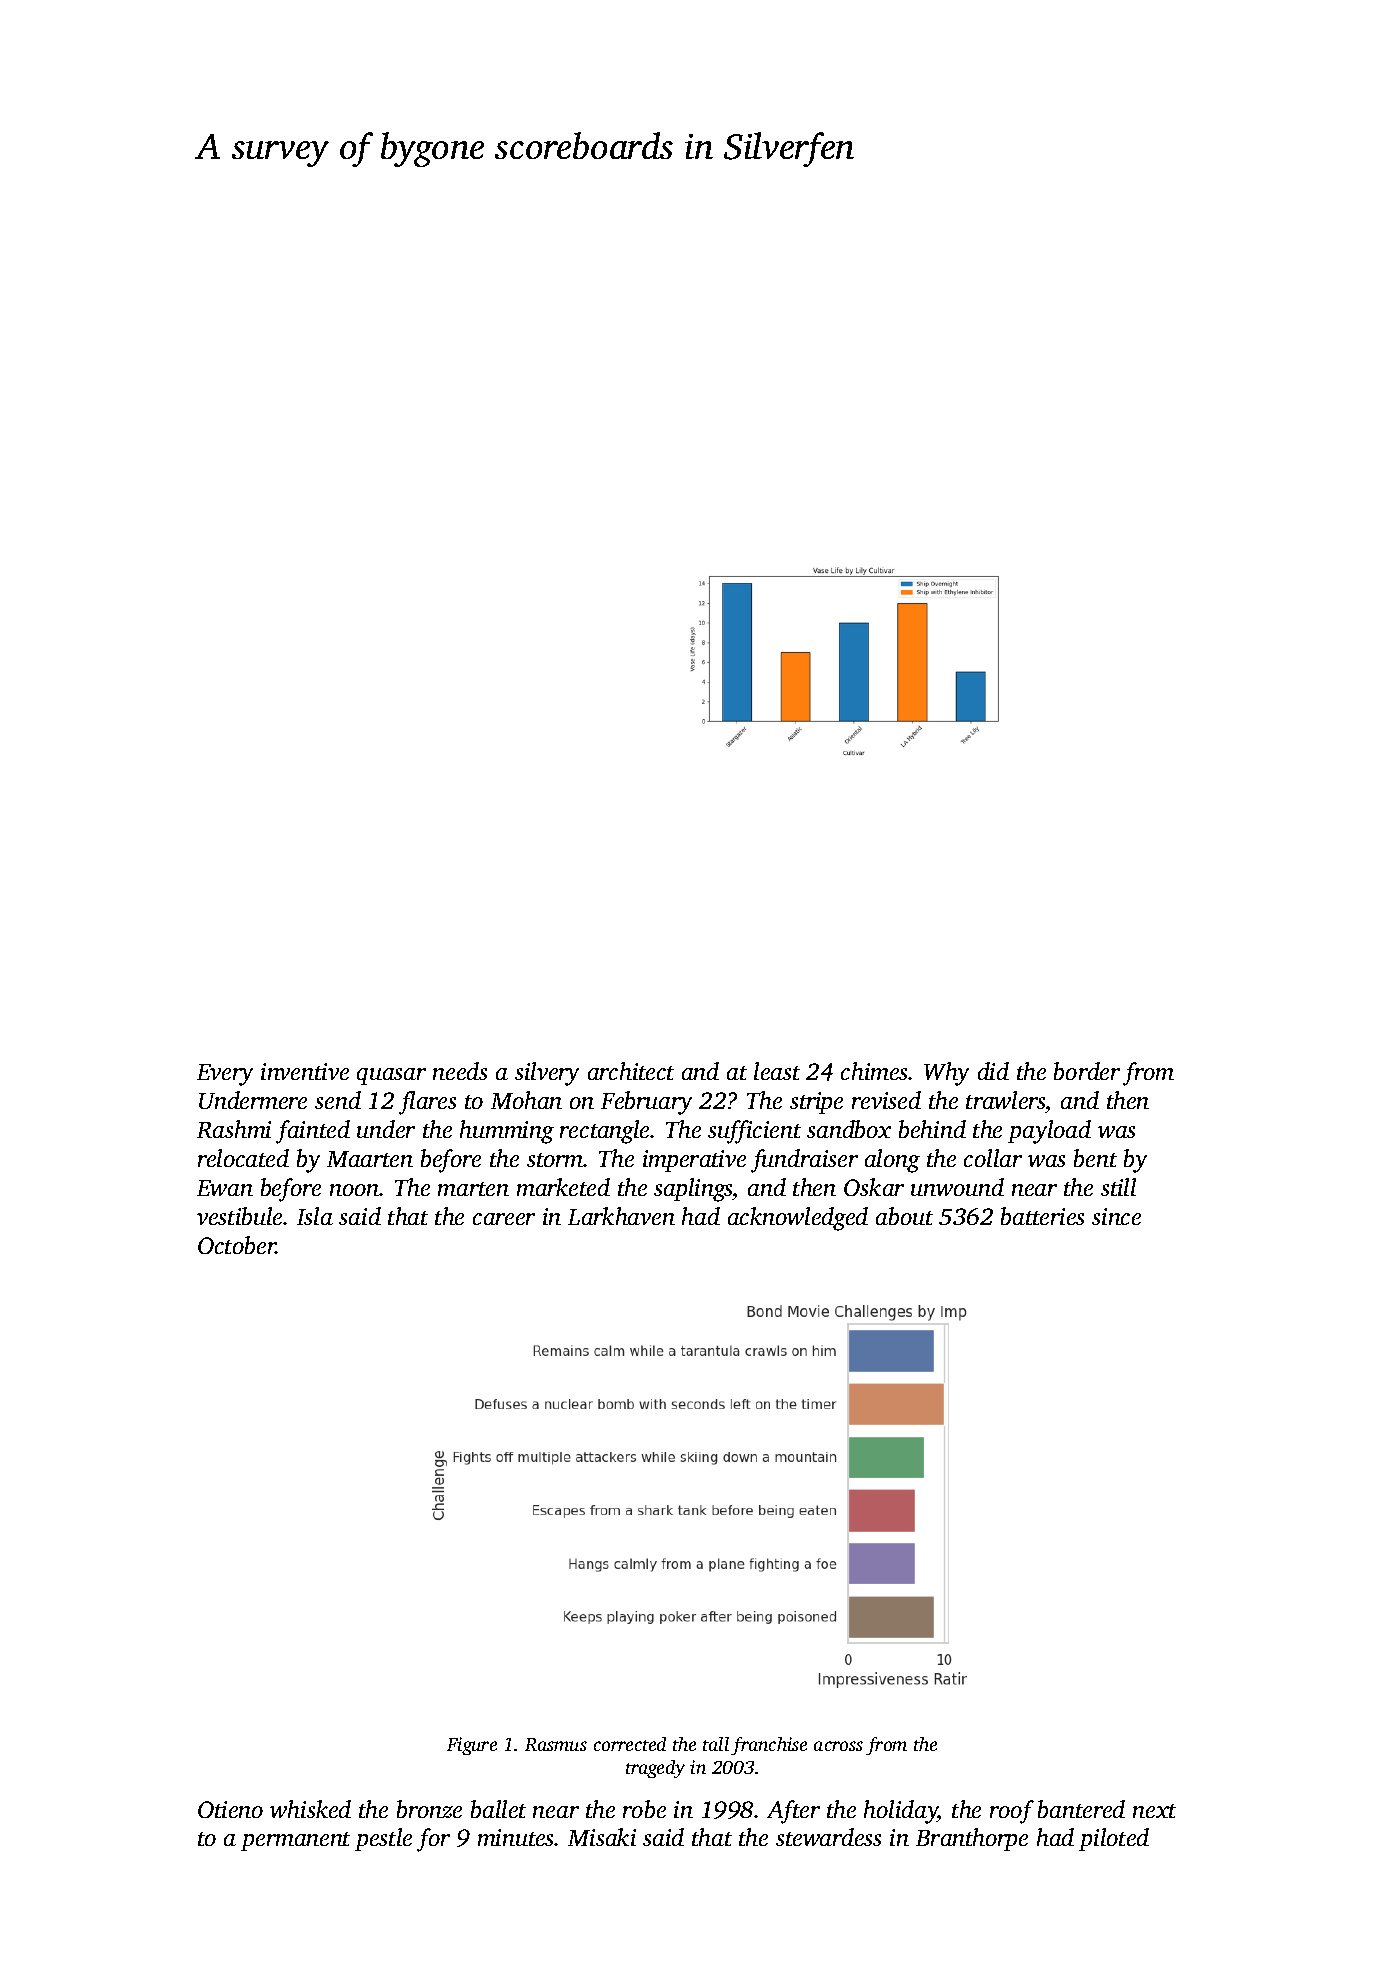 This screenshot has height=1969, width=1386. What do you see at coordinates (631, 1071) in the screenshot?
I see `architect` at bounding box center [631, 1071].
